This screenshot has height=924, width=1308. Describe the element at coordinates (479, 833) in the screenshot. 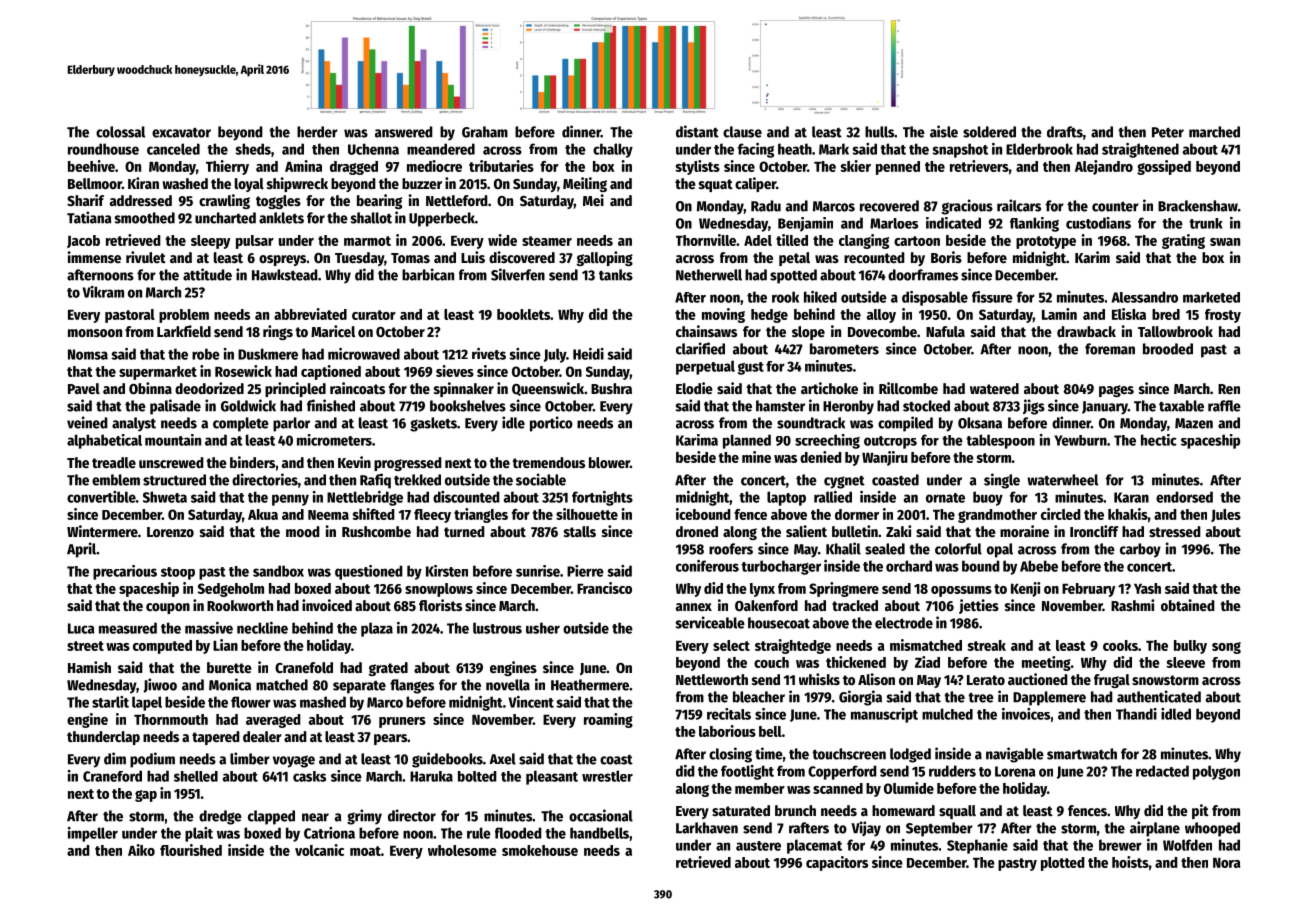

I see `rule` at that location.
